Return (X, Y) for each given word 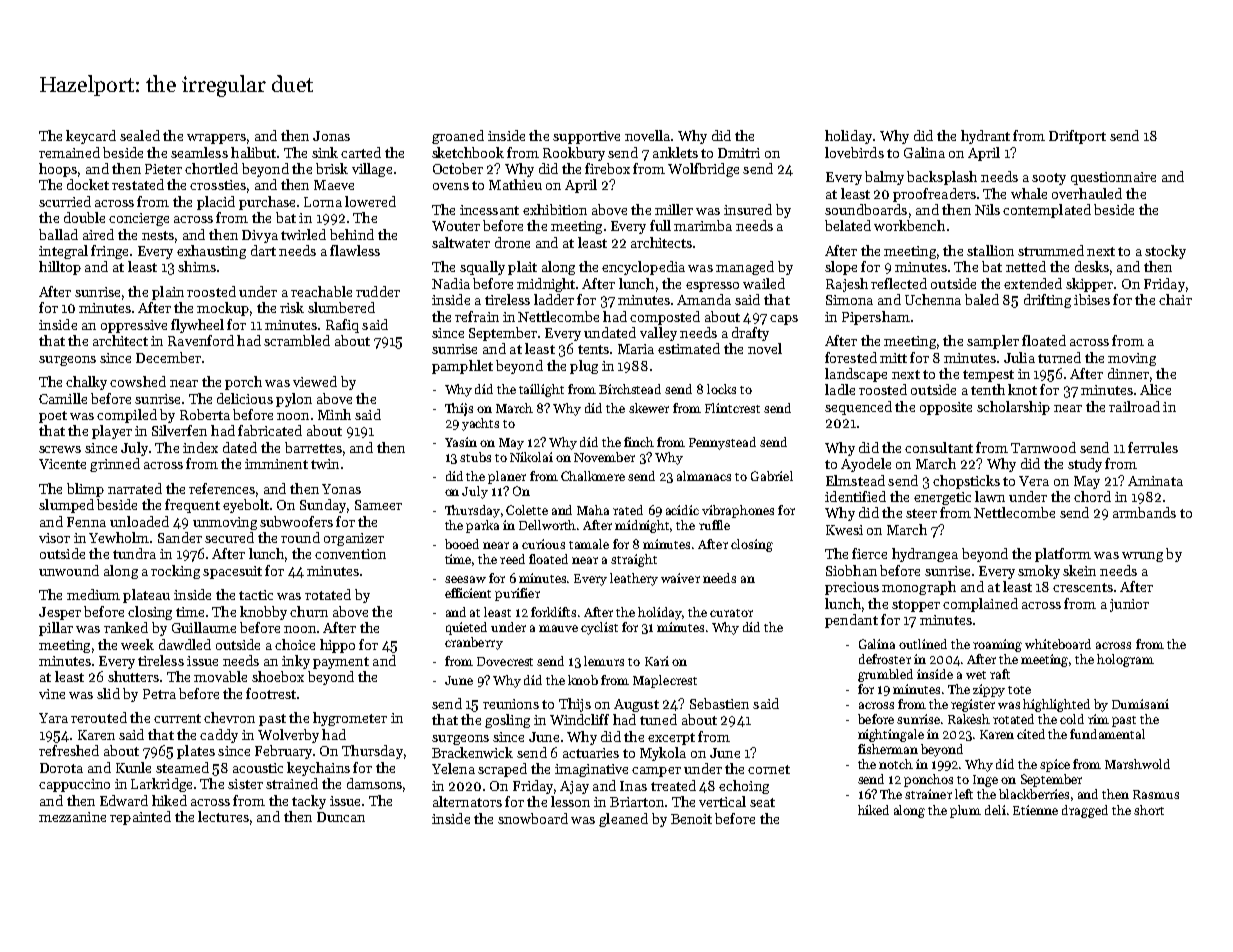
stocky (1165, 252)
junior (1129, 605)
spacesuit (232, 572)
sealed (140, 135)
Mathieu (515, 184)
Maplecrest (665, 681)
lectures (223, 816)
